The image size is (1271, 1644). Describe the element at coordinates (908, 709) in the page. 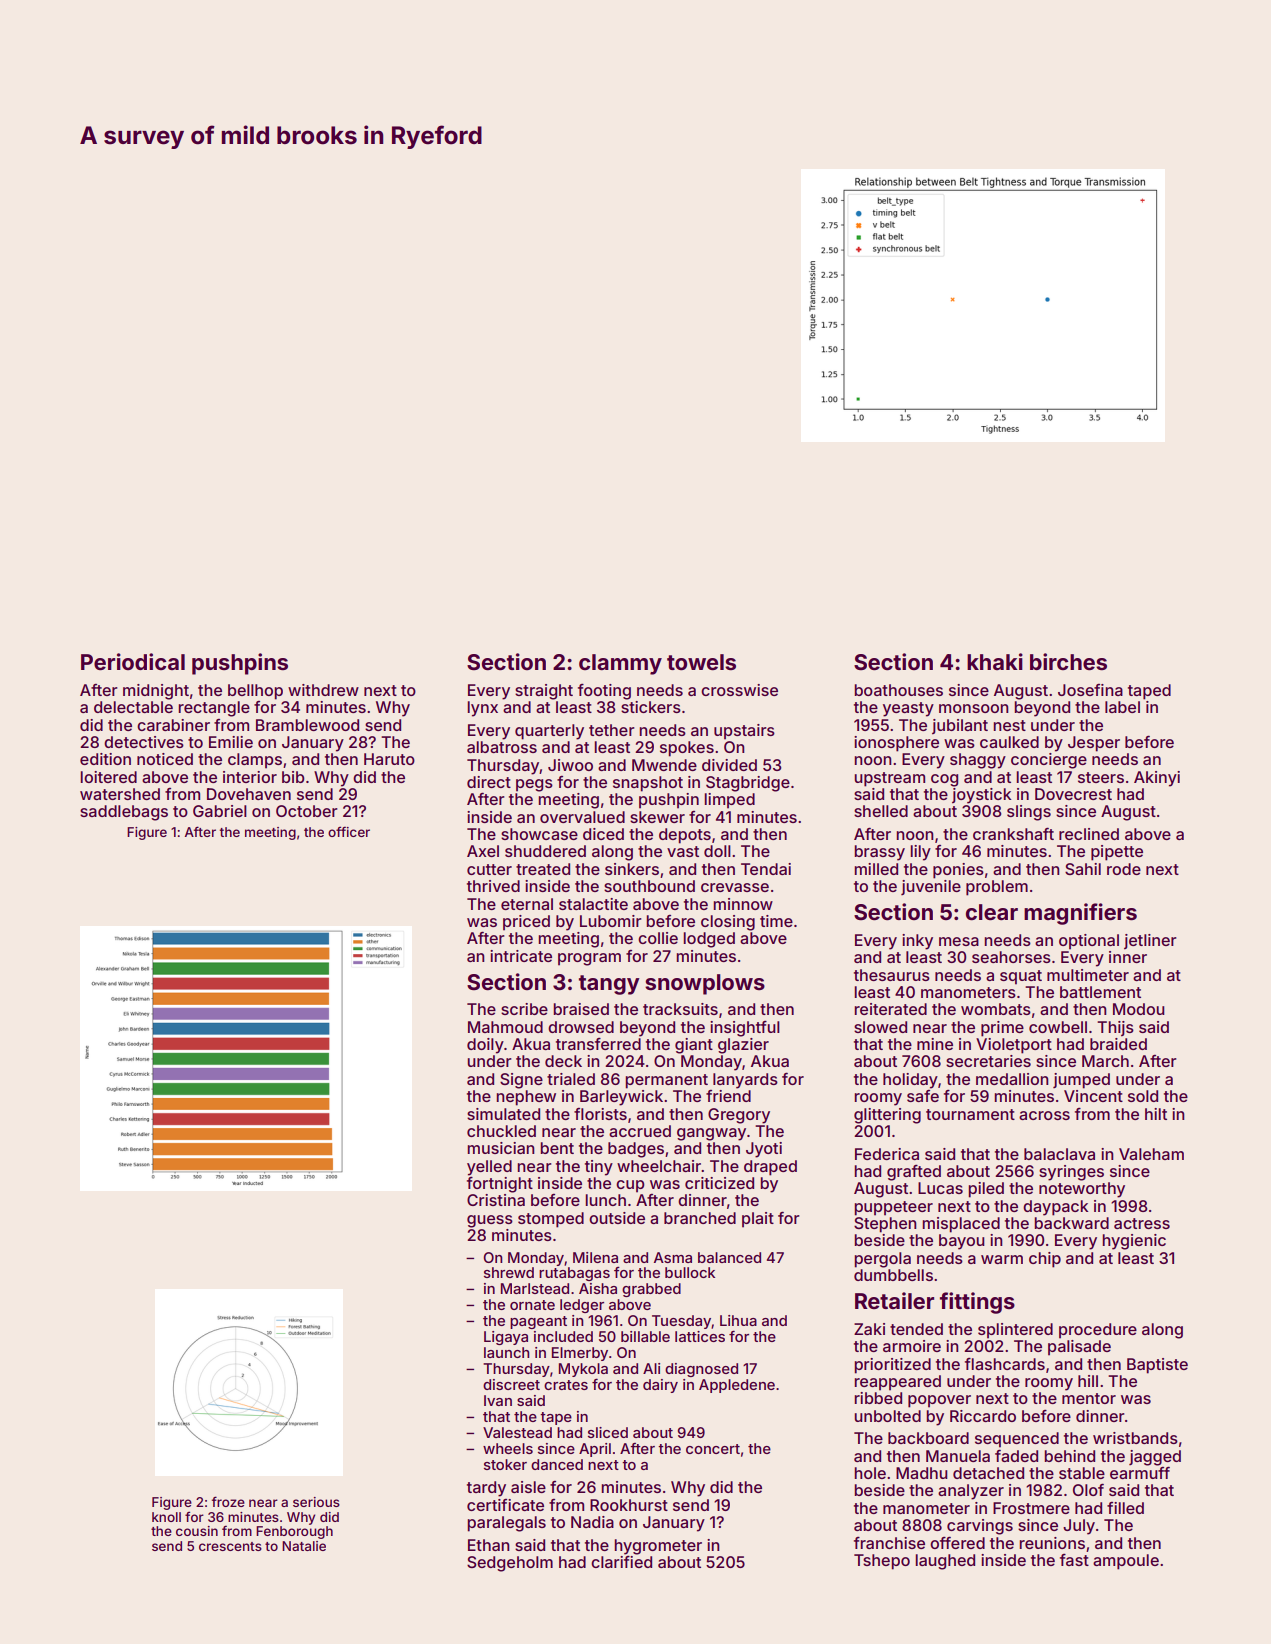

I see `yeasty` at that location.
